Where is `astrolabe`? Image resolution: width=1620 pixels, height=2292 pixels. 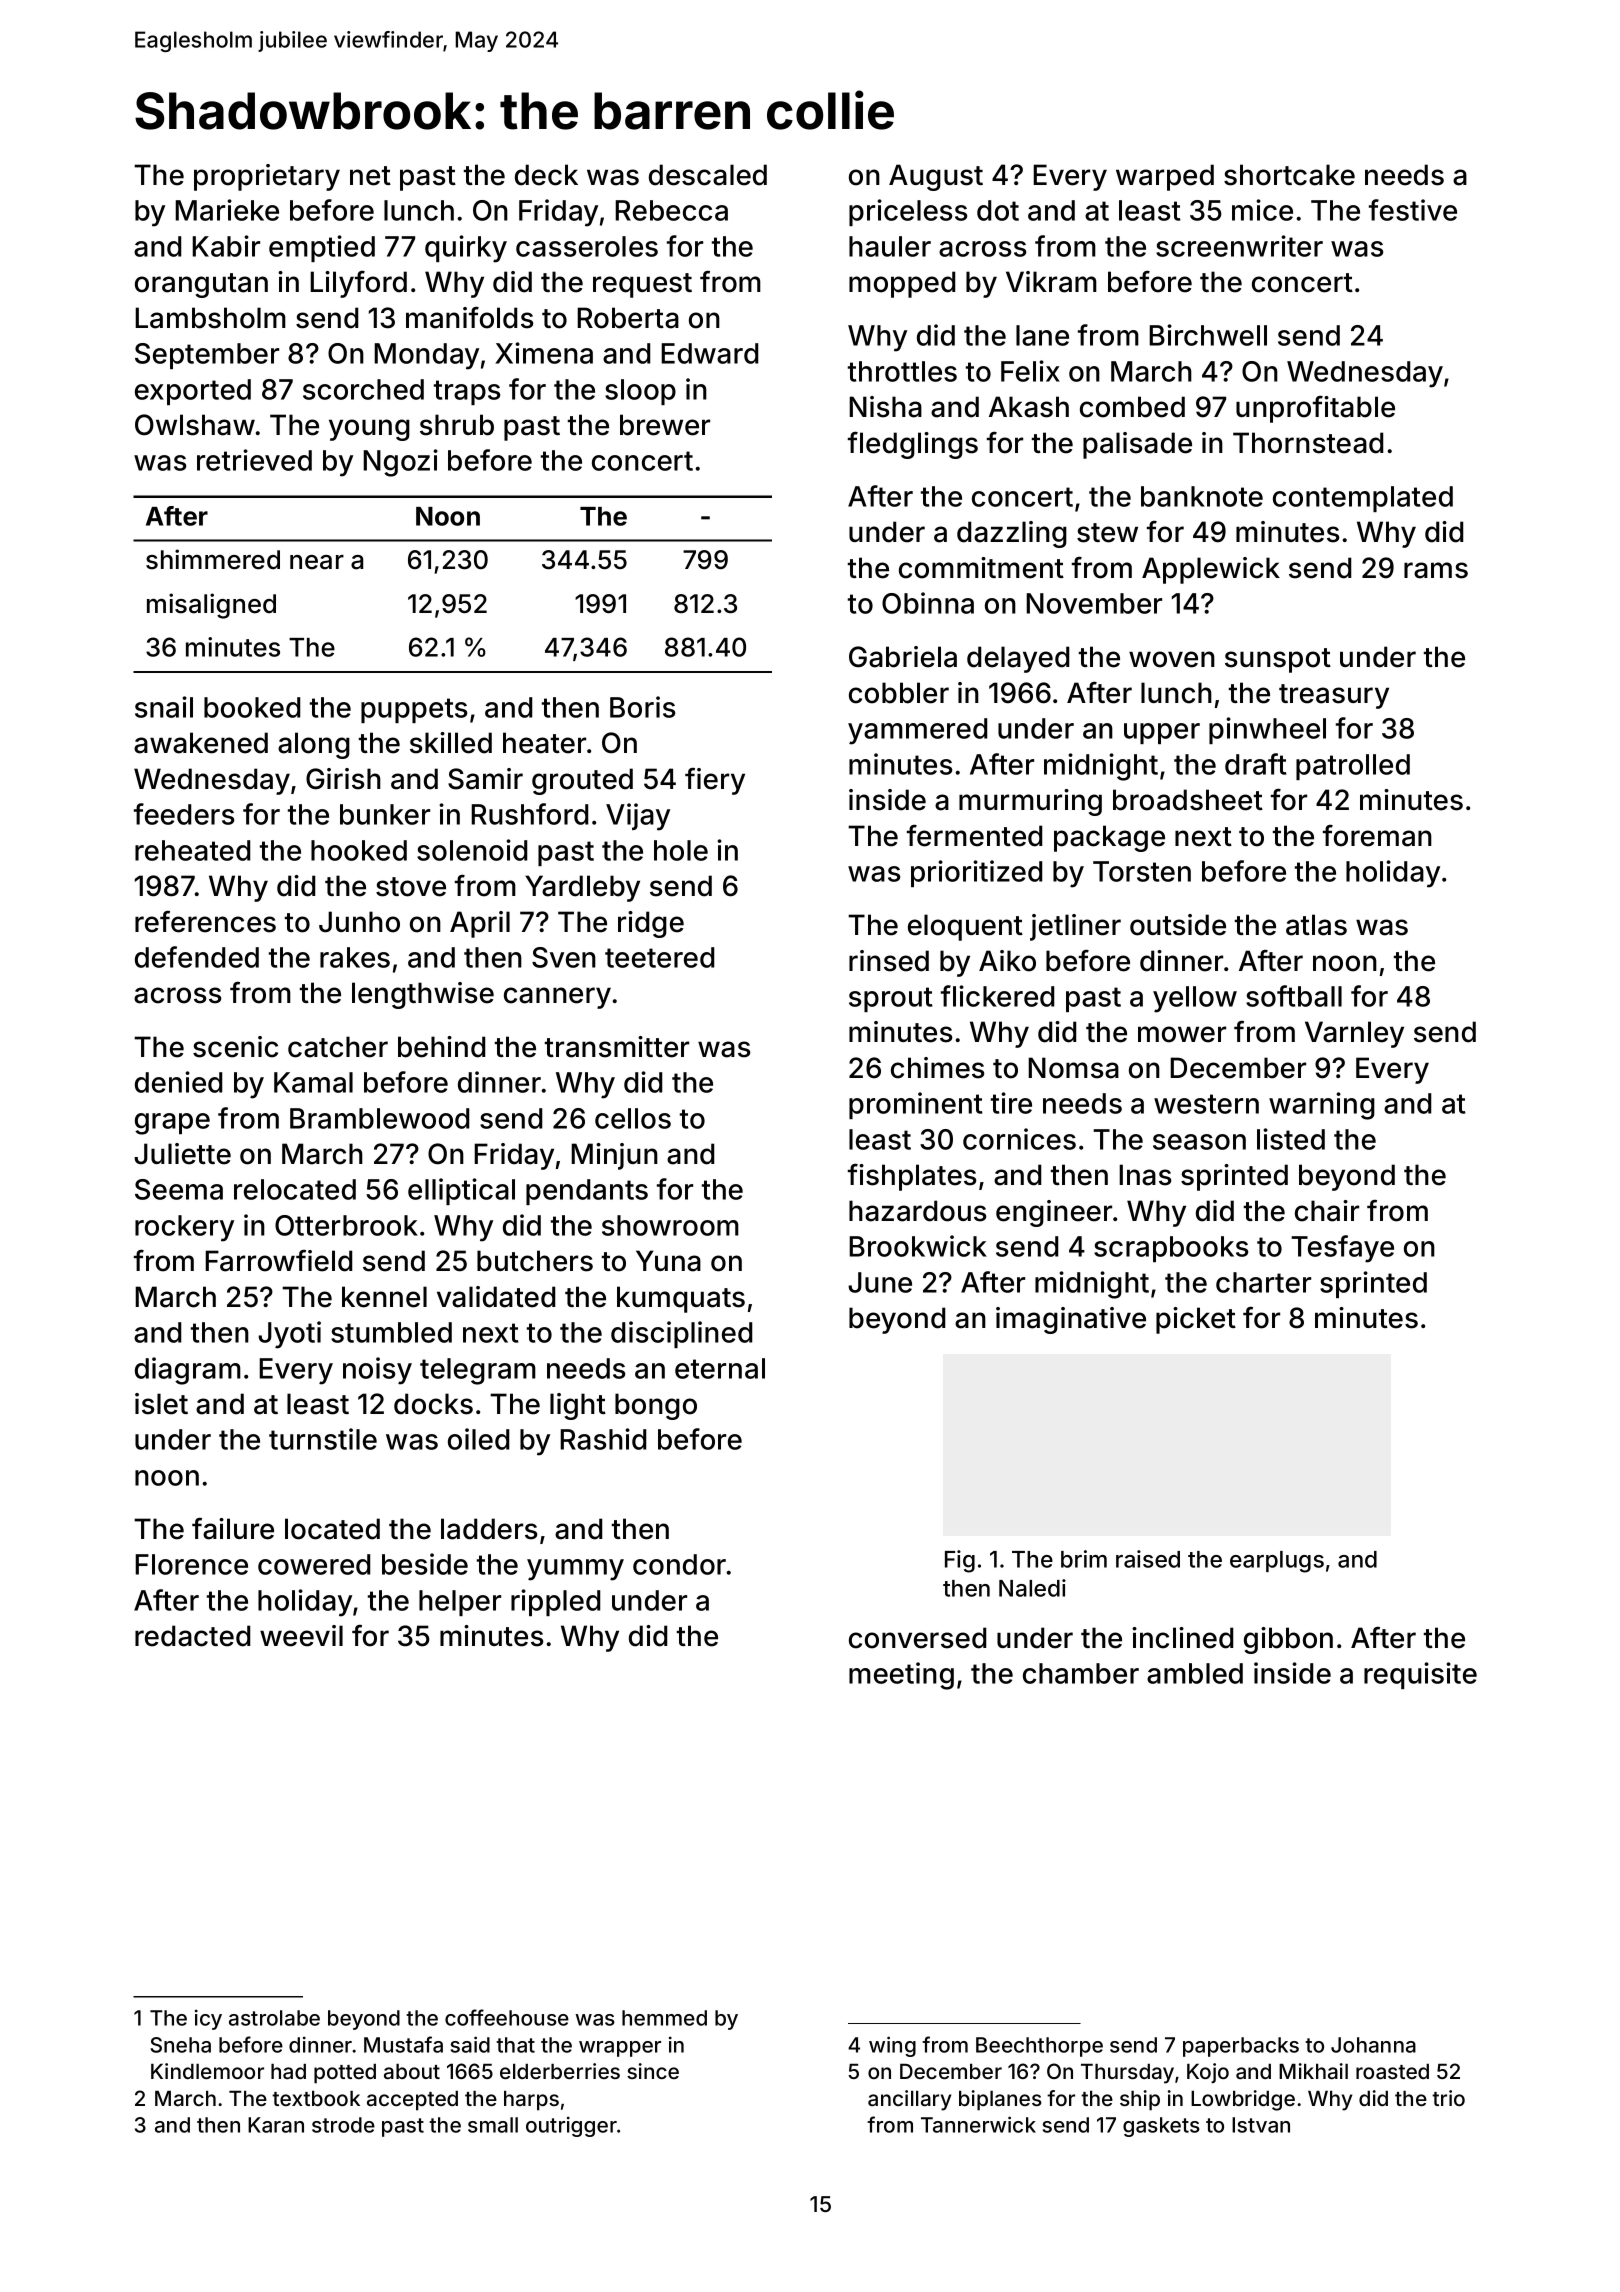
astrolabe is located at coordinates (274, 2018).
